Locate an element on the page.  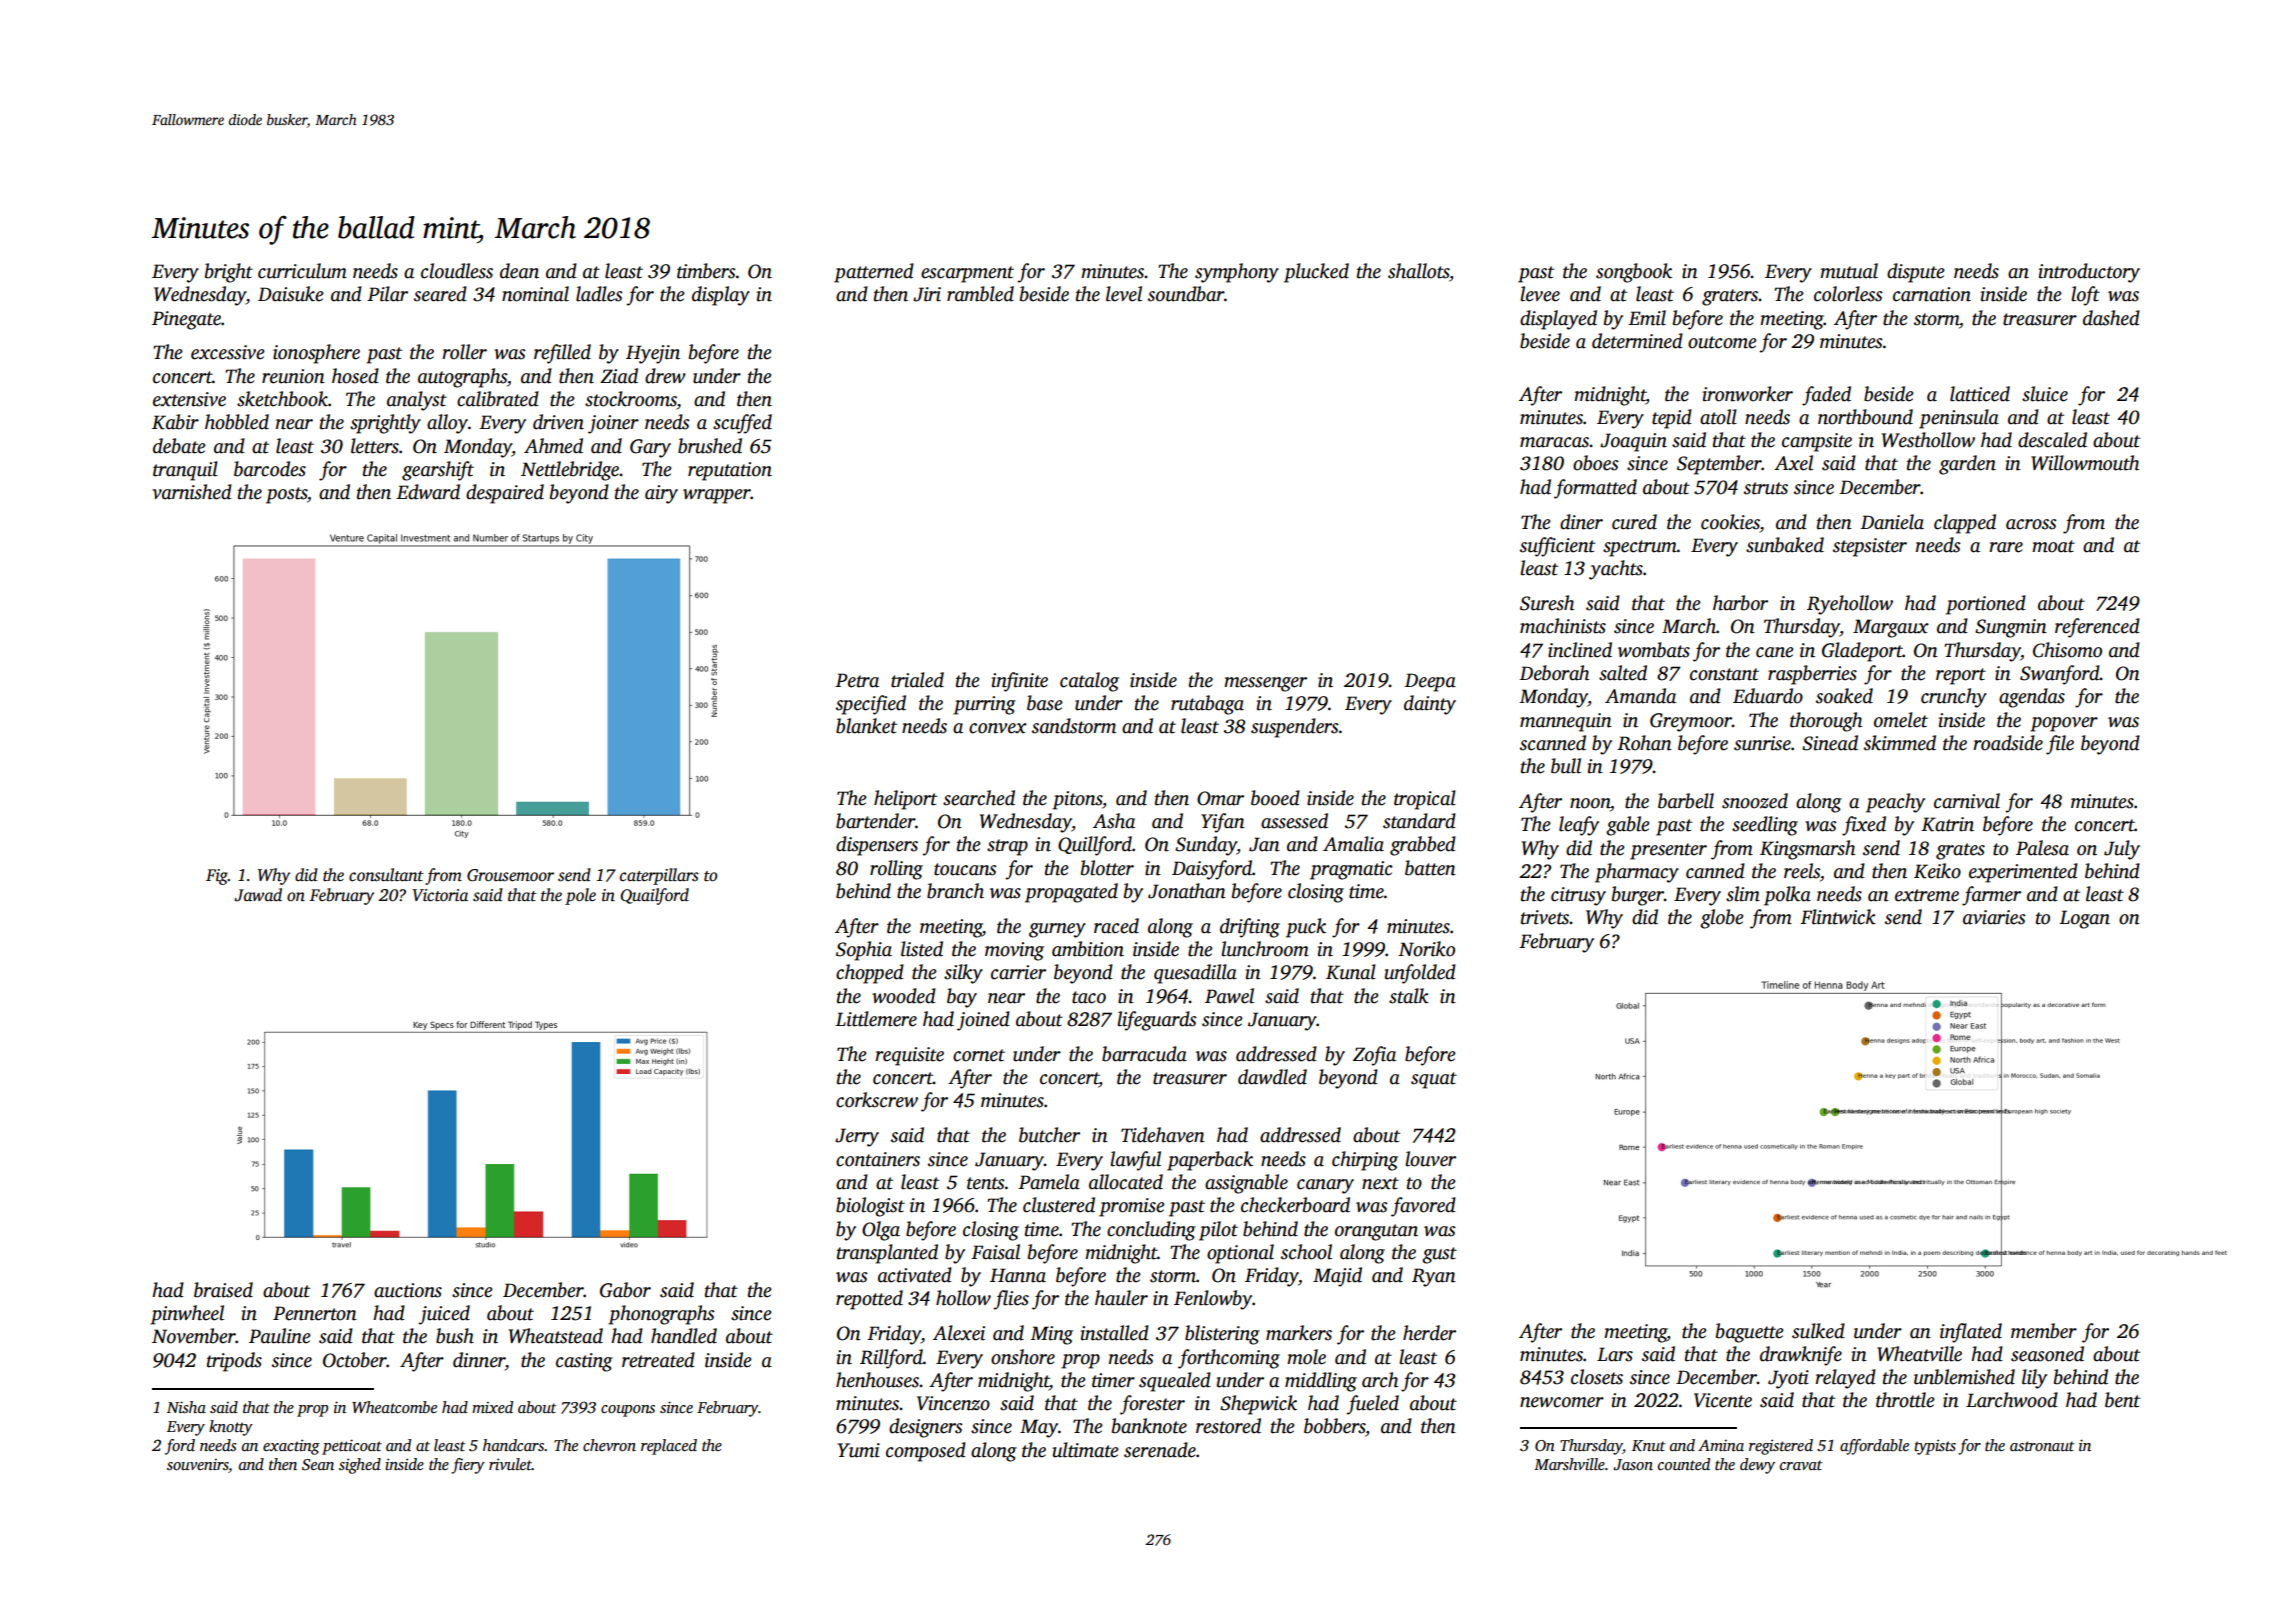
Petra is located at coordinates (857, 680).
